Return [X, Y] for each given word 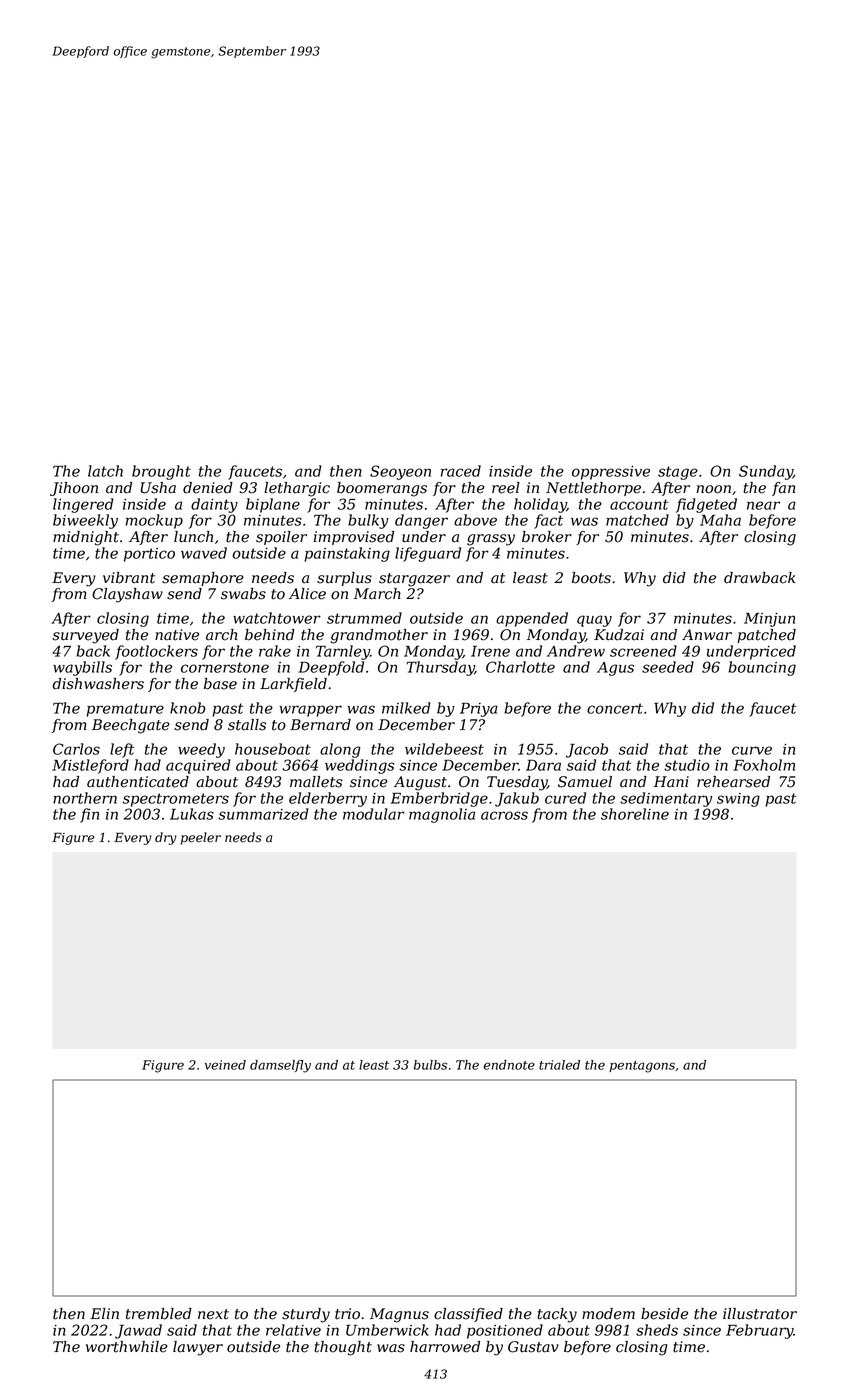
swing [738, 800]
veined [225, 1065]
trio [347, 1314]
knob [188, 708]
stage [678, 473]
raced [461, 471]
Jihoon [74, 489]
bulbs [430, 1065]
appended [532, 619]
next [213, 1314]
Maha [720, 520]
